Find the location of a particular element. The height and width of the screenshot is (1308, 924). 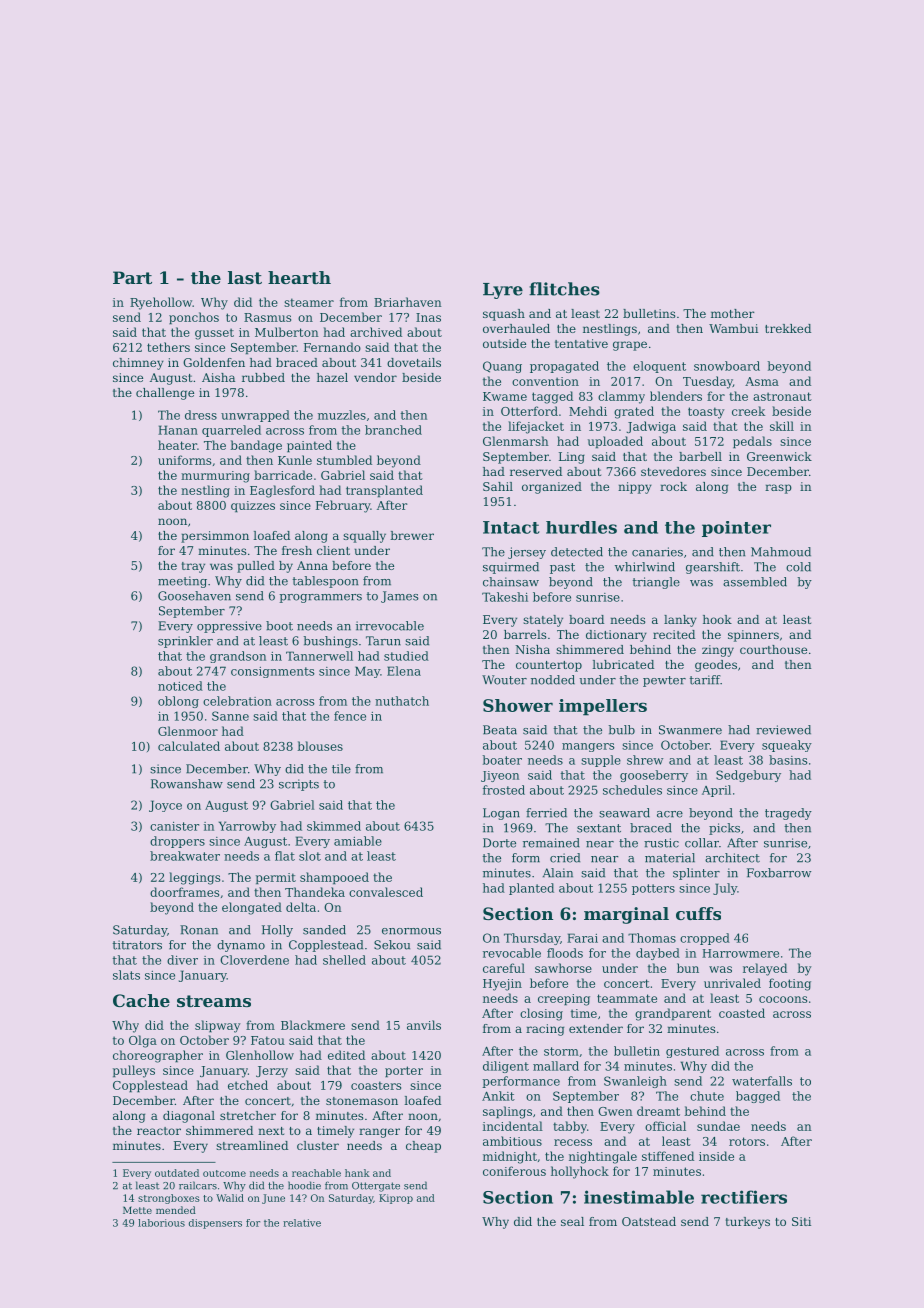

doorframes is located at coordinates (184, 892).
